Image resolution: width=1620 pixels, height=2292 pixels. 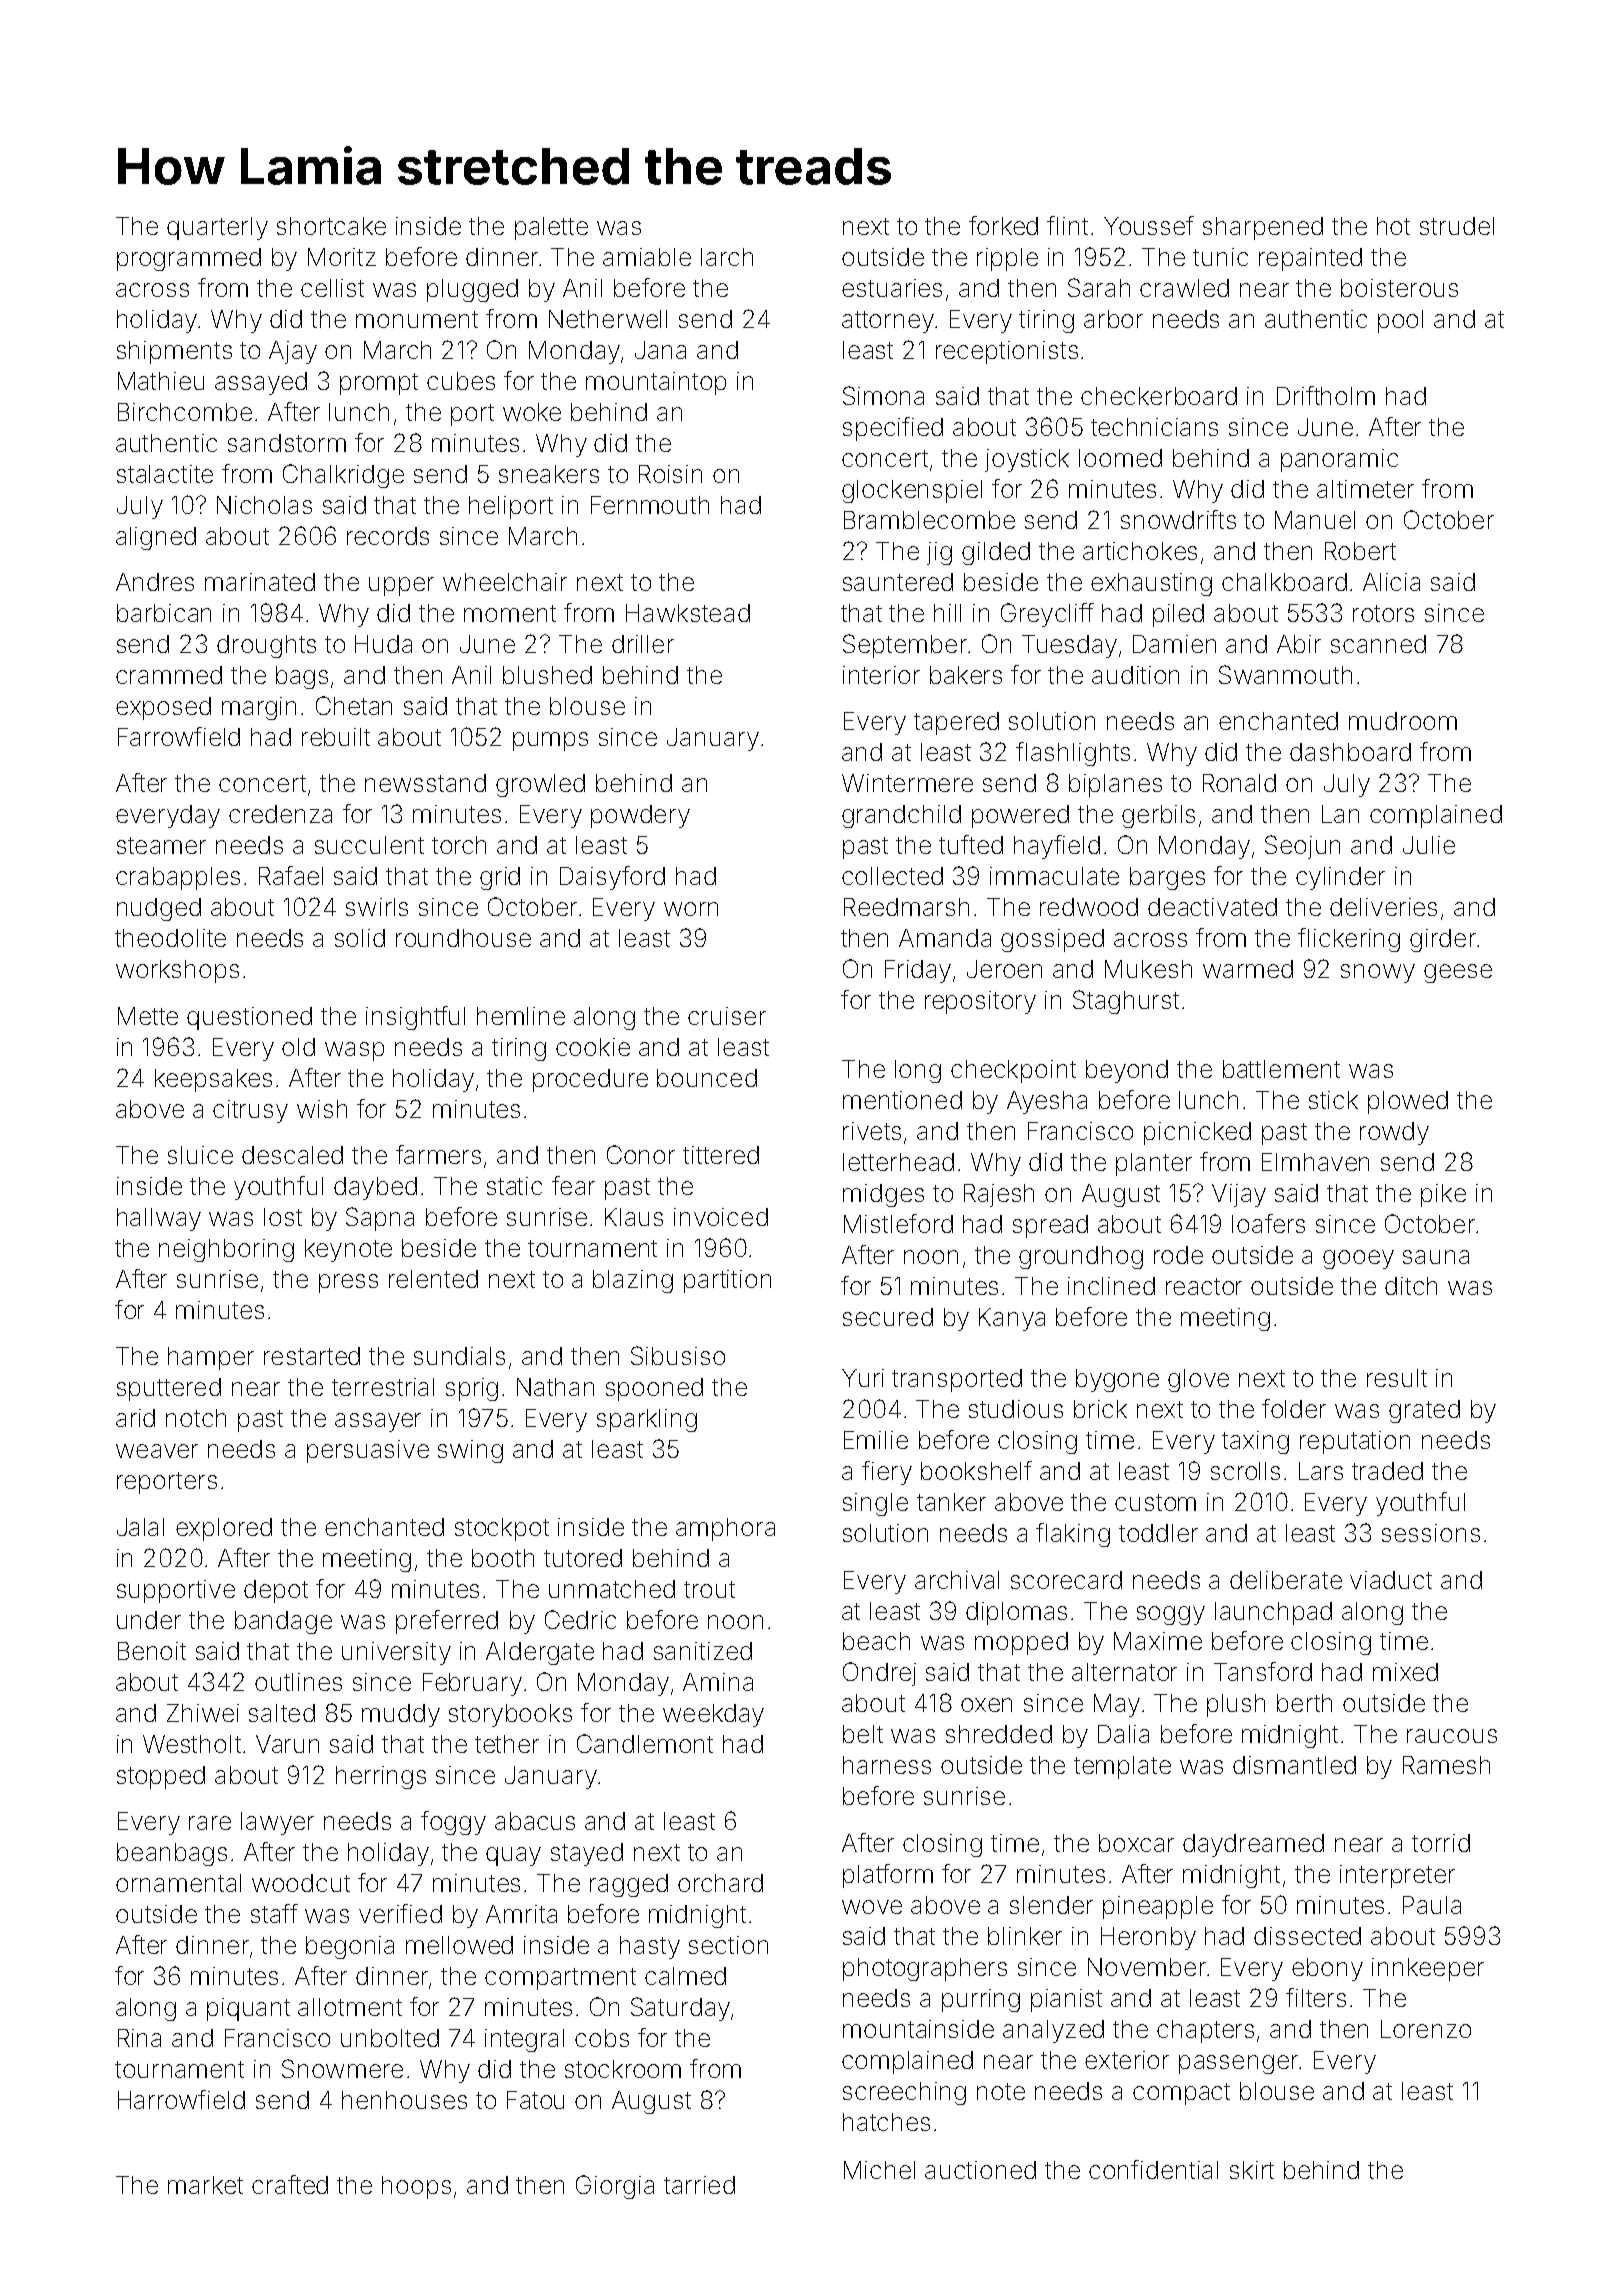 What do you see at coordinates (980, 2170) in the screenshot?
I see `auctioned` at bounding box center [980, 2170].
